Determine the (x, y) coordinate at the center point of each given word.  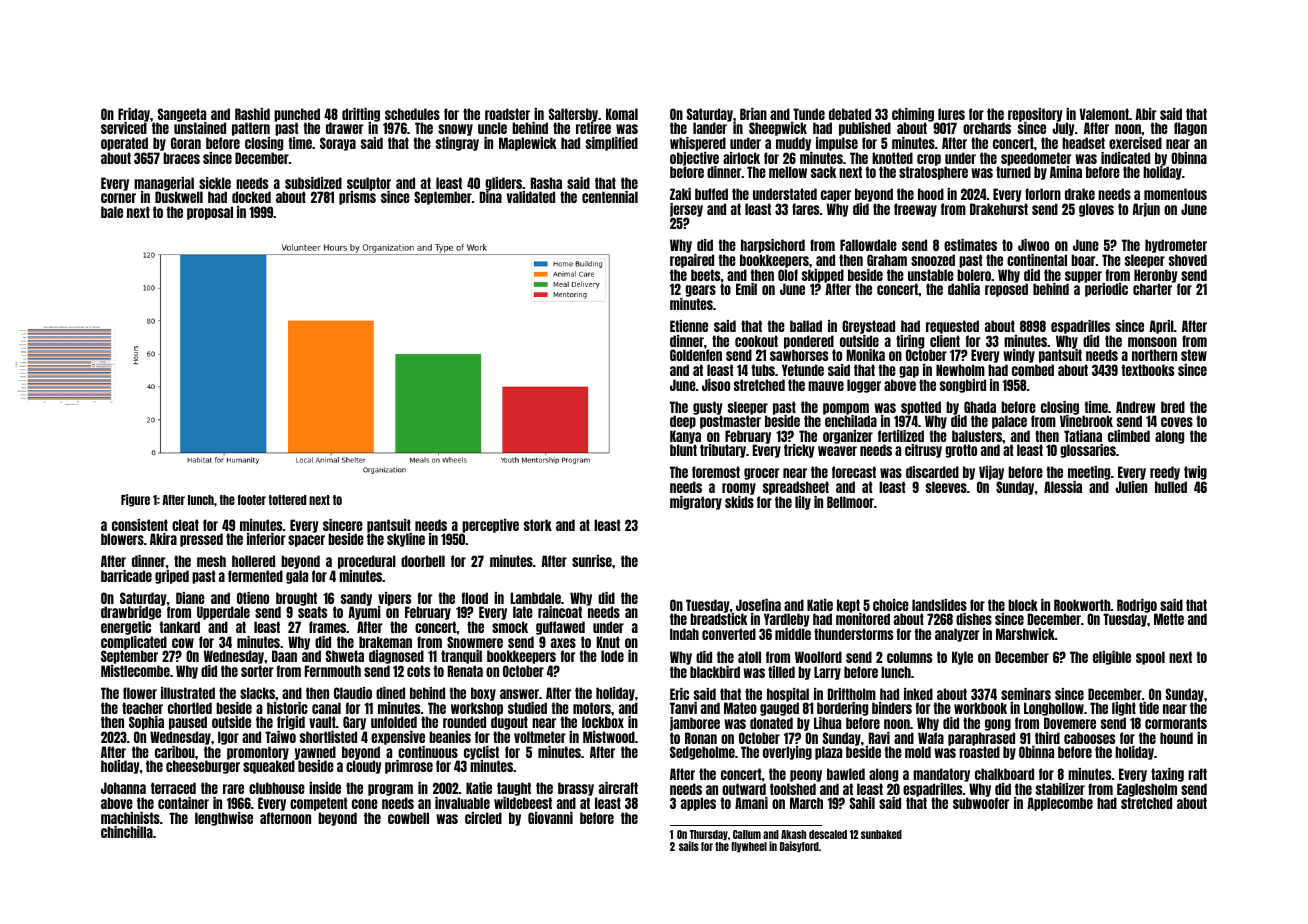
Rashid (252, 114)
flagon (1190, 129)
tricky (799, 451)
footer (251, 500)
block (1023, 605)
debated (850, 114)
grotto (961, 451)
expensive (398, 738)
